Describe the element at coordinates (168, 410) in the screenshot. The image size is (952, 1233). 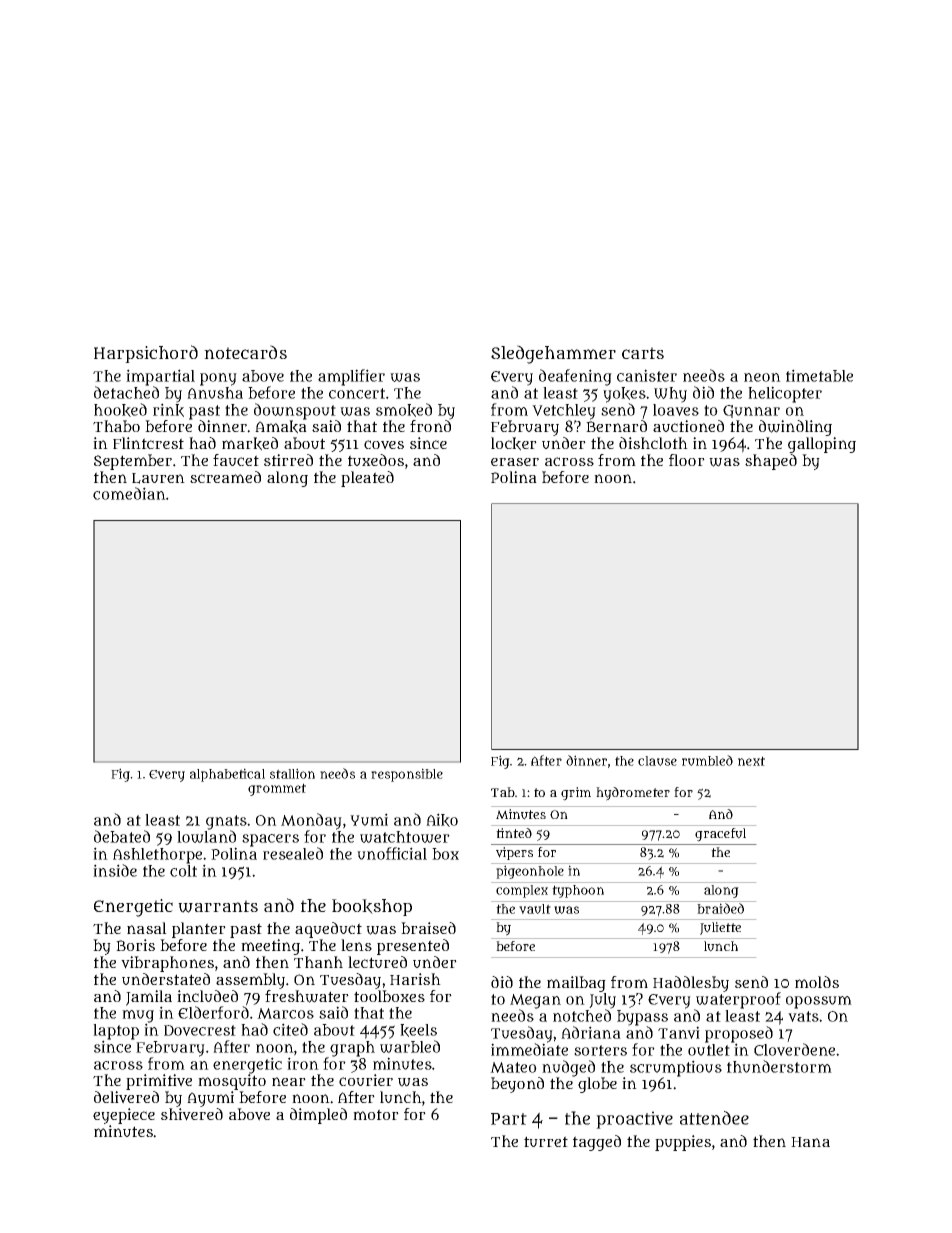
I see `rink` at that location.
